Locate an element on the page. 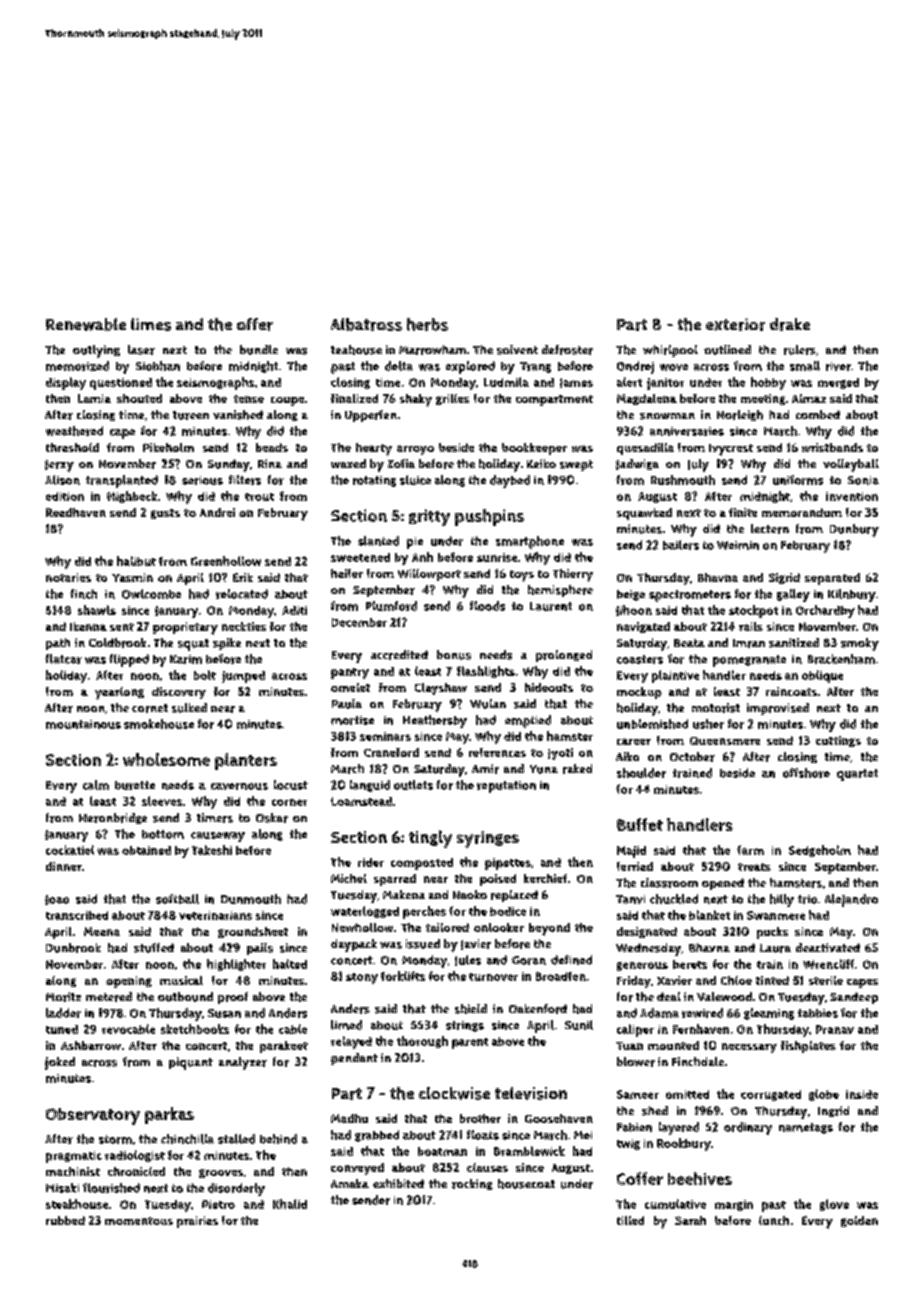 This page has width=924, height=1308. exterior is located at coordinates (735, 324).
